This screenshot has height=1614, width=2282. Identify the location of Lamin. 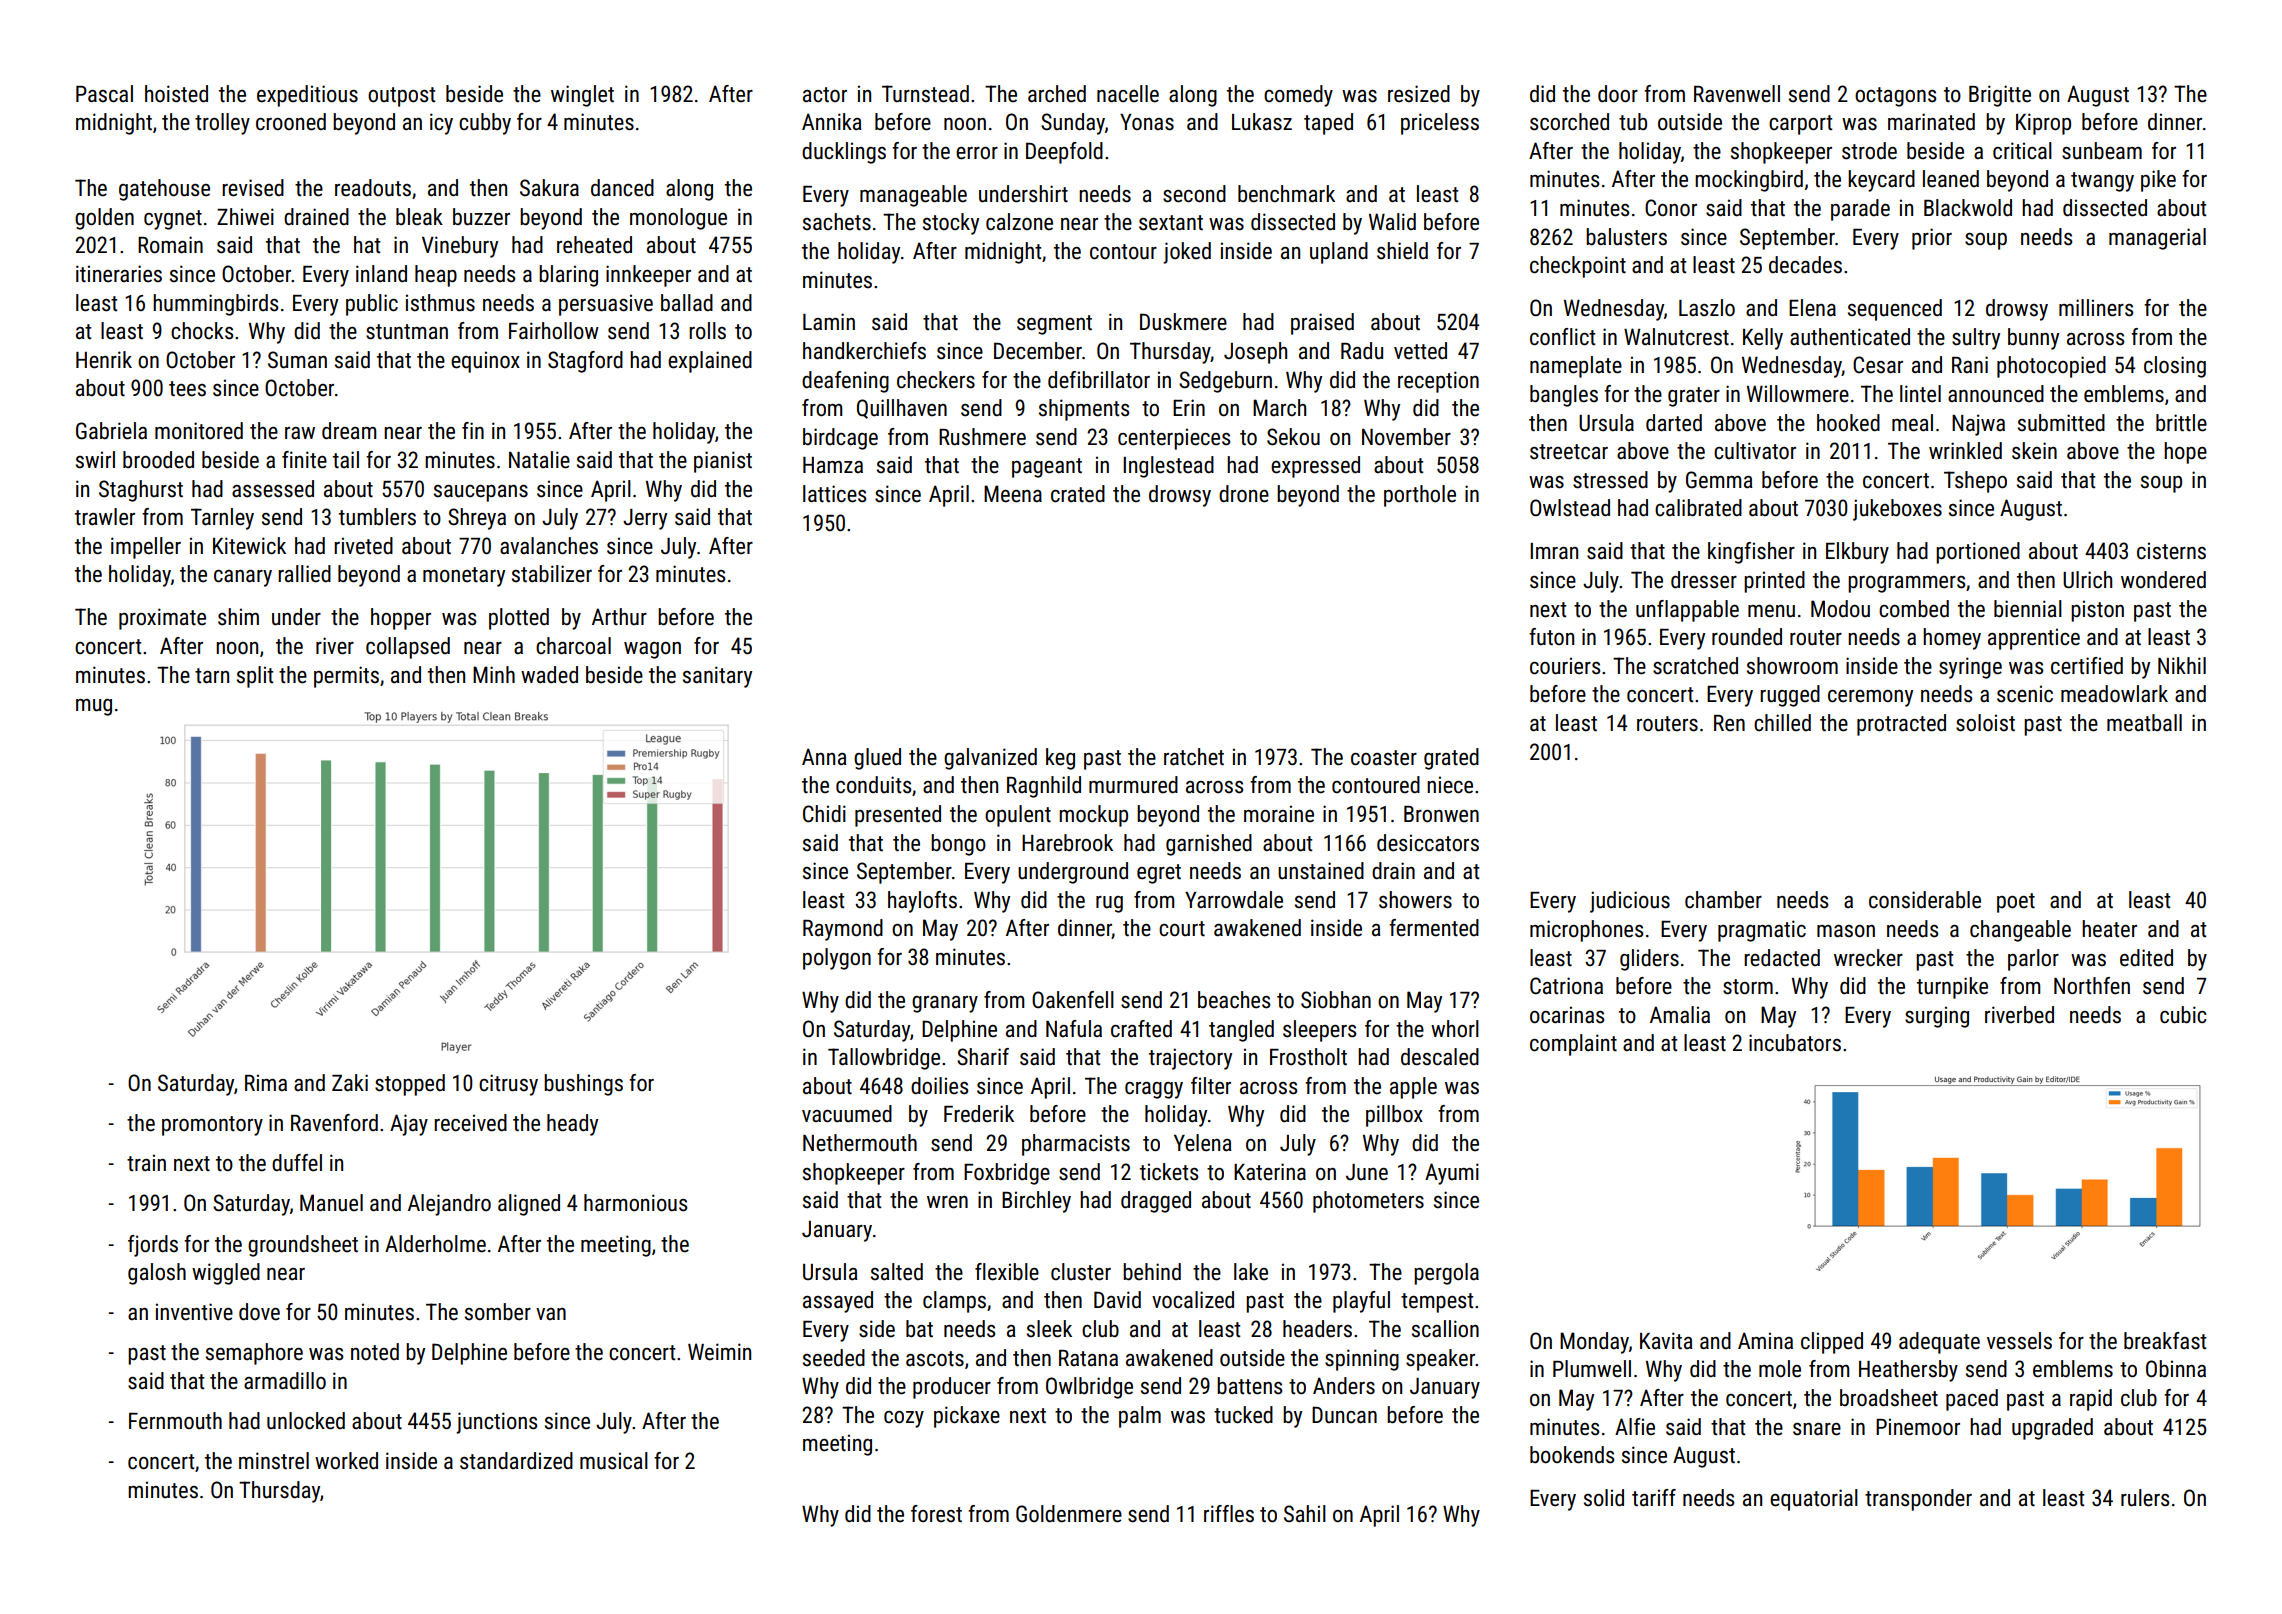
(829, 321).
